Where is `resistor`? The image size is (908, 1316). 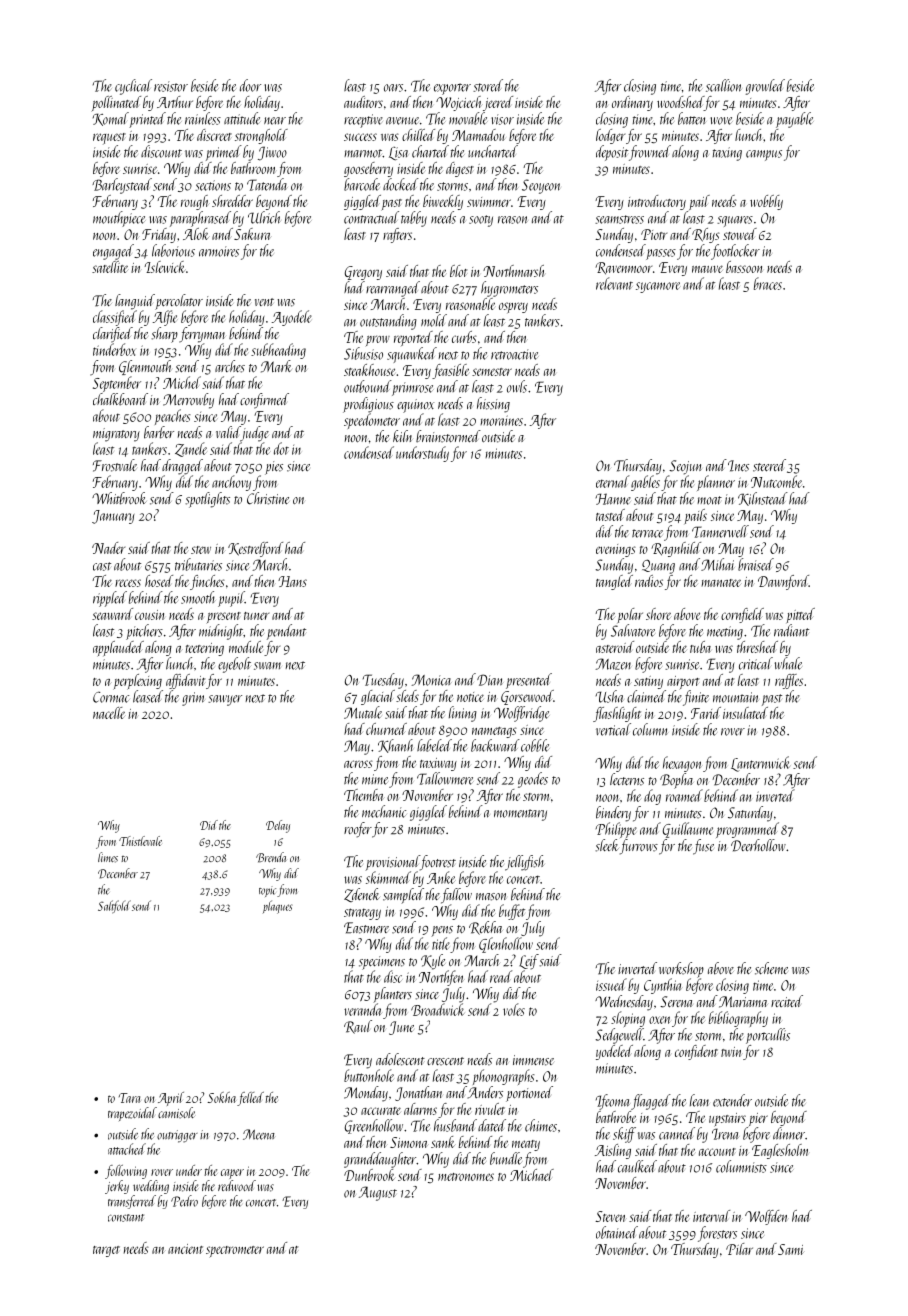 resistor is located at coordinates (171, 86).
